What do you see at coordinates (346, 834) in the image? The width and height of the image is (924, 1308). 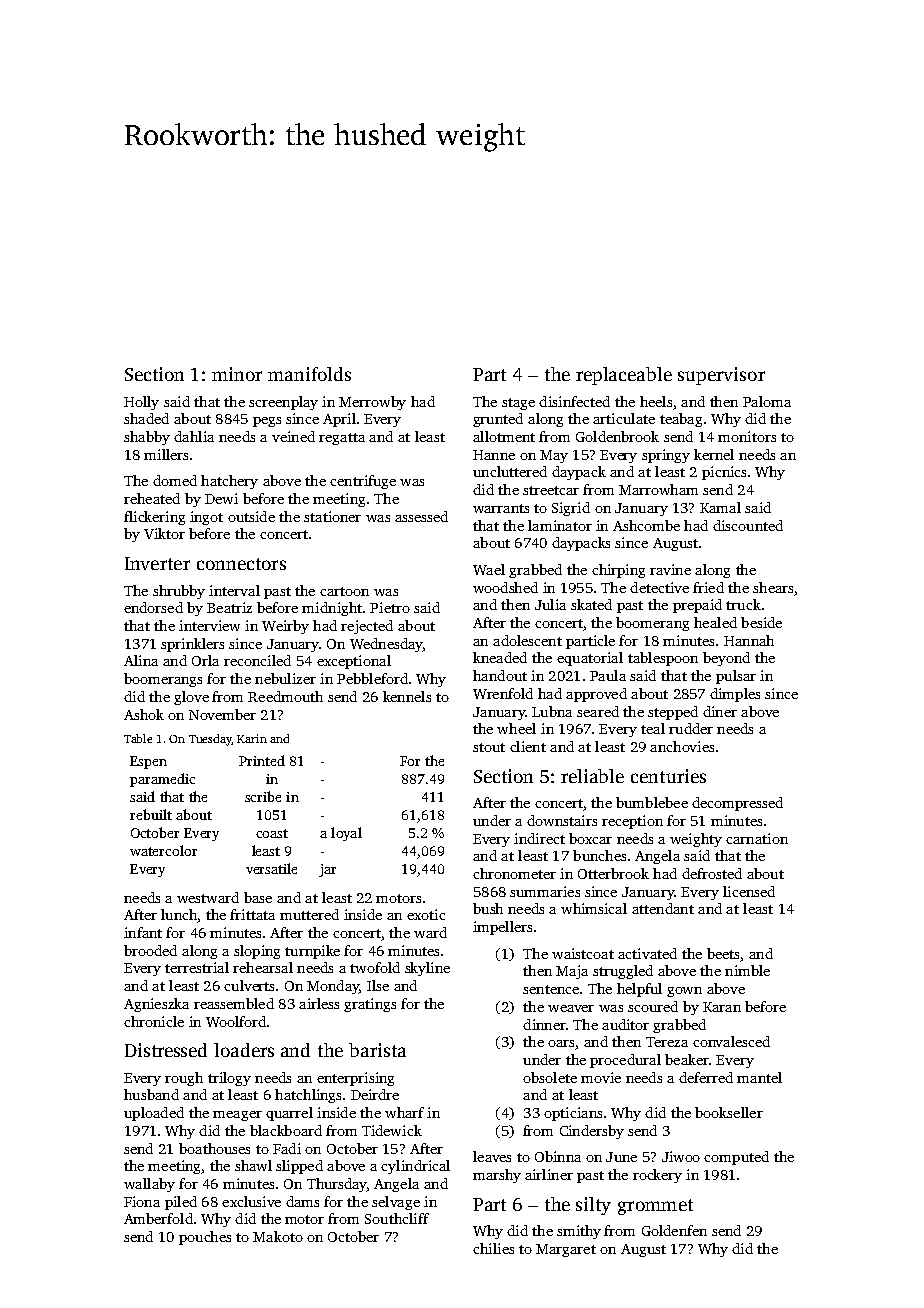 I see `loyal` at bounding box center [346, 834].
